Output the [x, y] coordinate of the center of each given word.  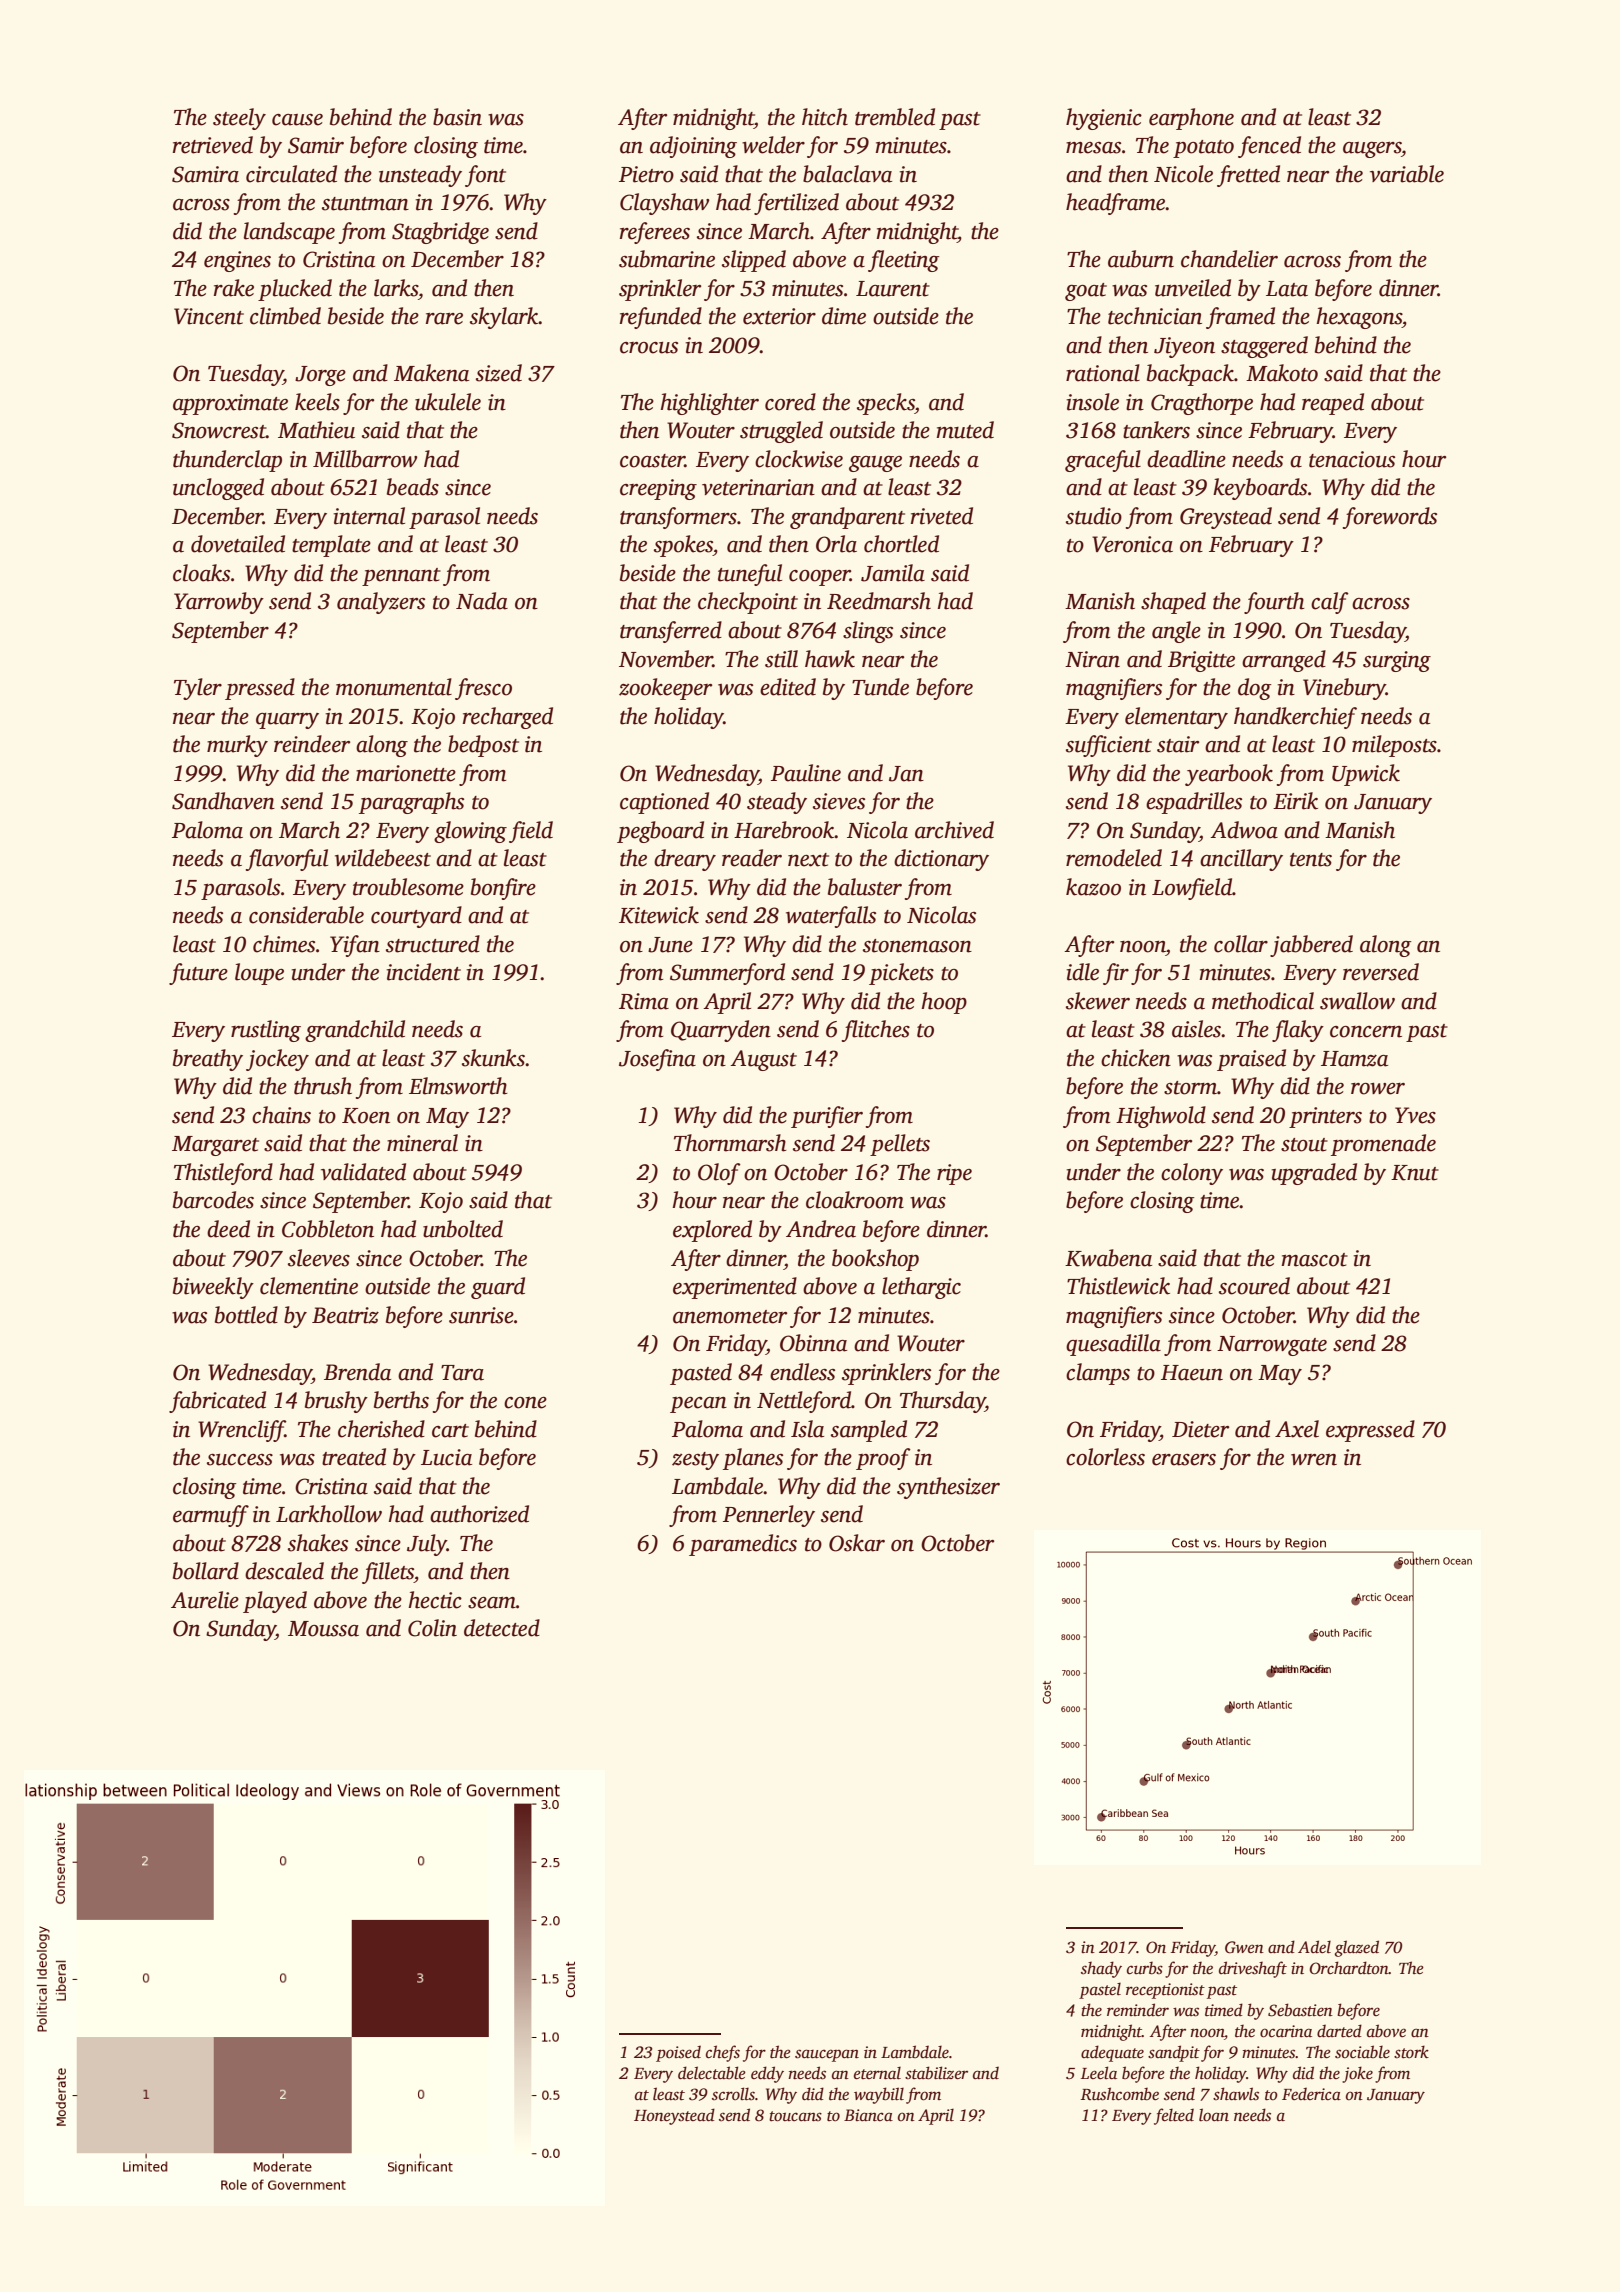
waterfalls [831, 917]
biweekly [213, 1288]
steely [239, 119]
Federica [1311, 2094]
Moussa [323, 1629]
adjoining [693, 147]
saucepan [827, 2055]
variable [1407, 174]
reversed [1381, 972]
